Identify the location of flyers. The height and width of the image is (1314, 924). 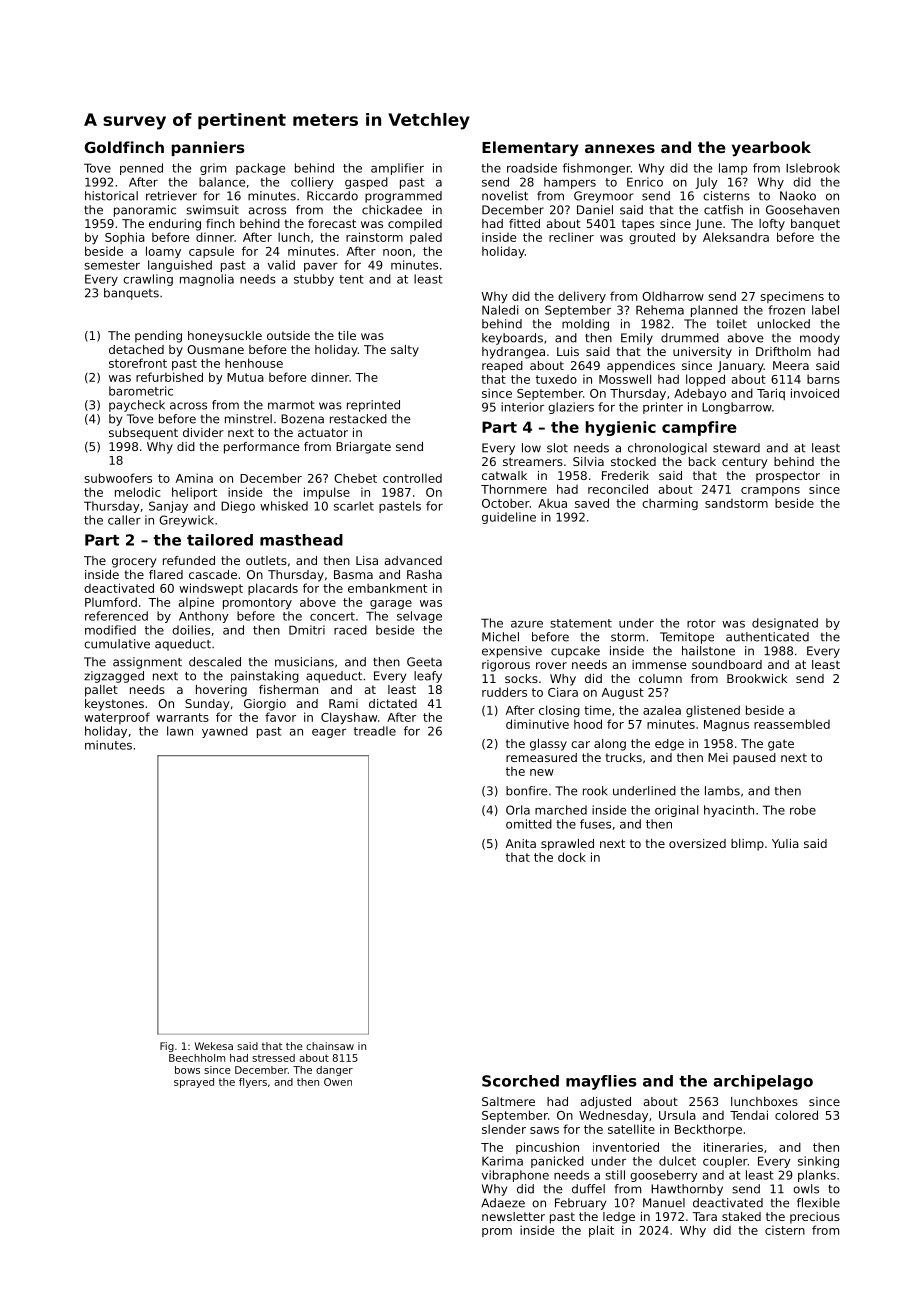
(253, 1083).
